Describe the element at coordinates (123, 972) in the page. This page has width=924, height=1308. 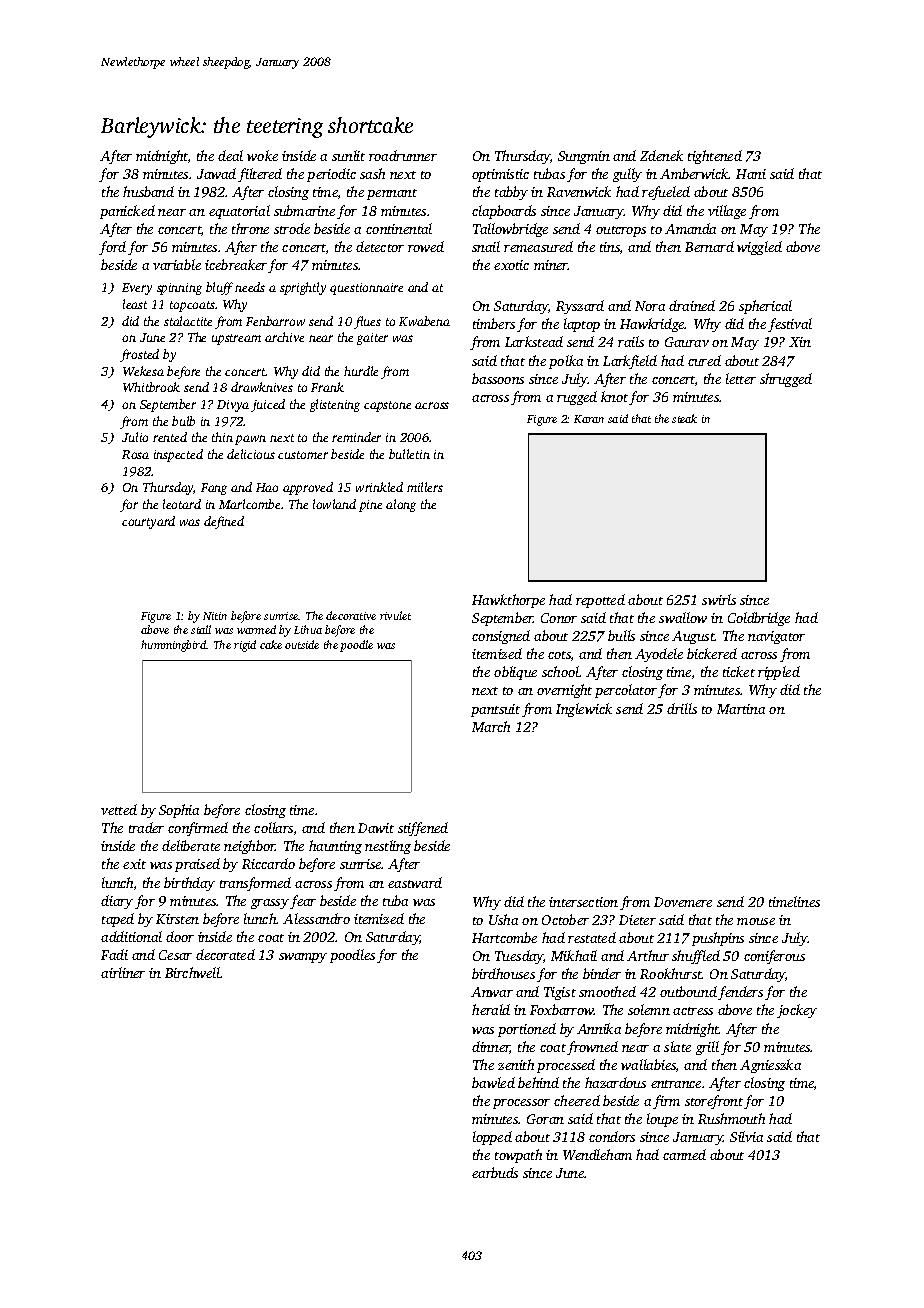
I see `airliner` at that location.
